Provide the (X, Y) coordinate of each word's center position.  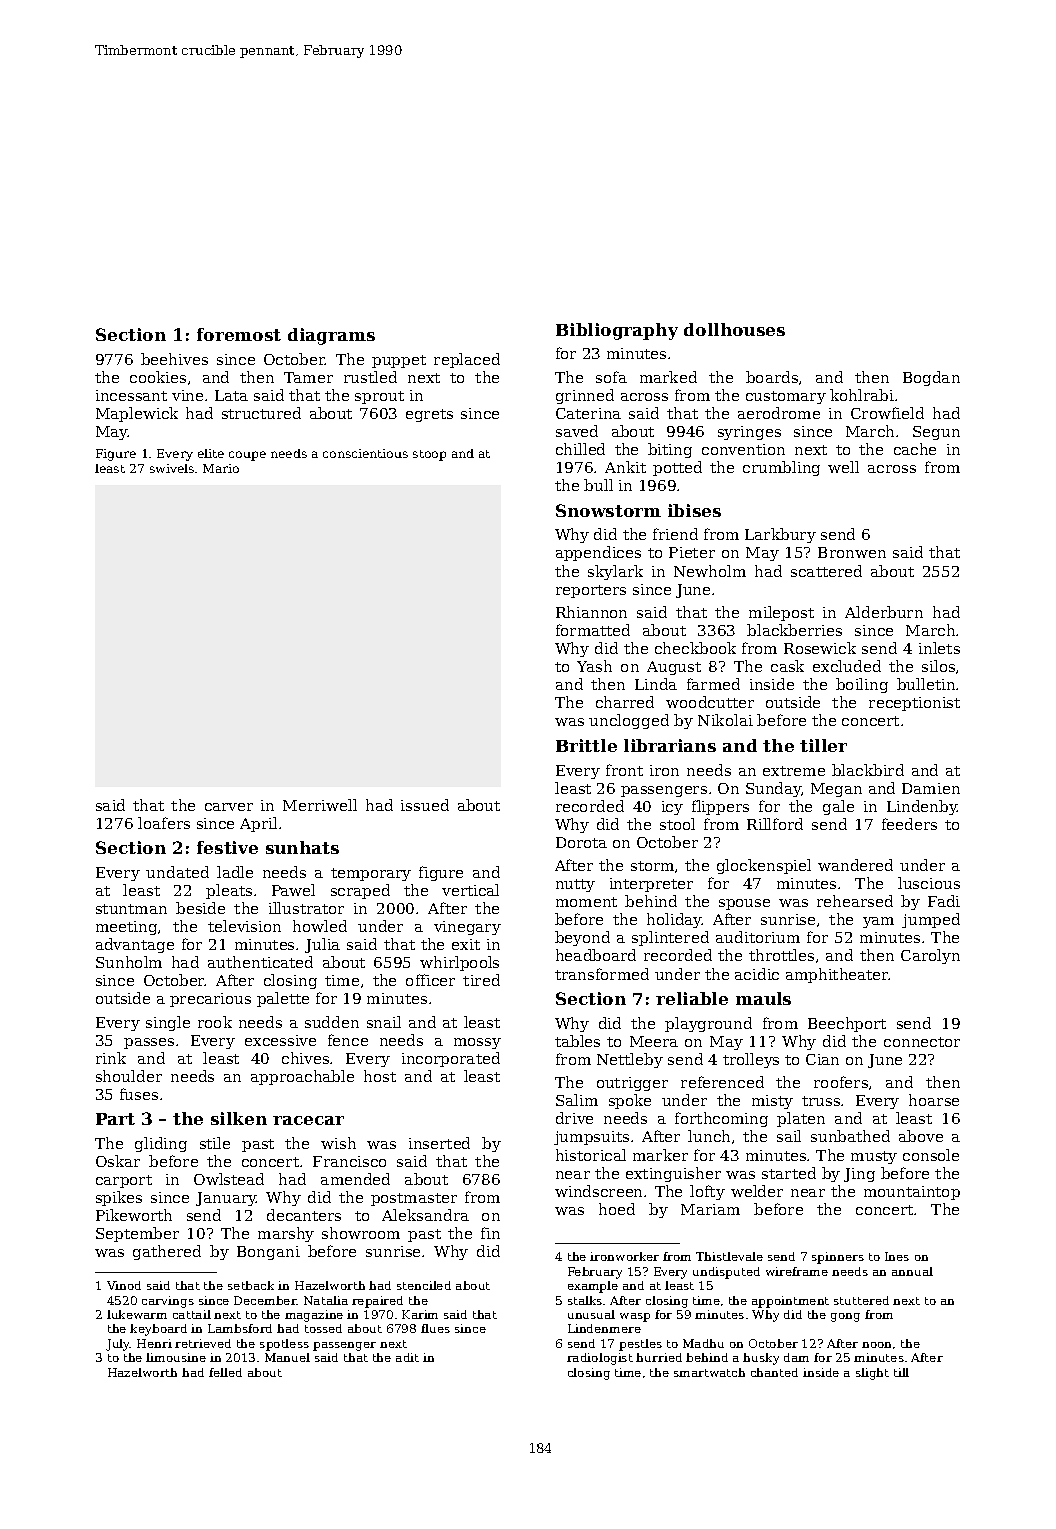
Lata (231, 395)
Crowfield (887, 413)
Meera (654, 1041)
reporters (591, 591)
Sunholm (129, 962)
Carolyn (930, 956)
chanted (774, 1372)
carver (229, 807)
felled (225, 1372)
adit (407, 1357)
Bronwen (852, 552)
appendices (598, 553)
